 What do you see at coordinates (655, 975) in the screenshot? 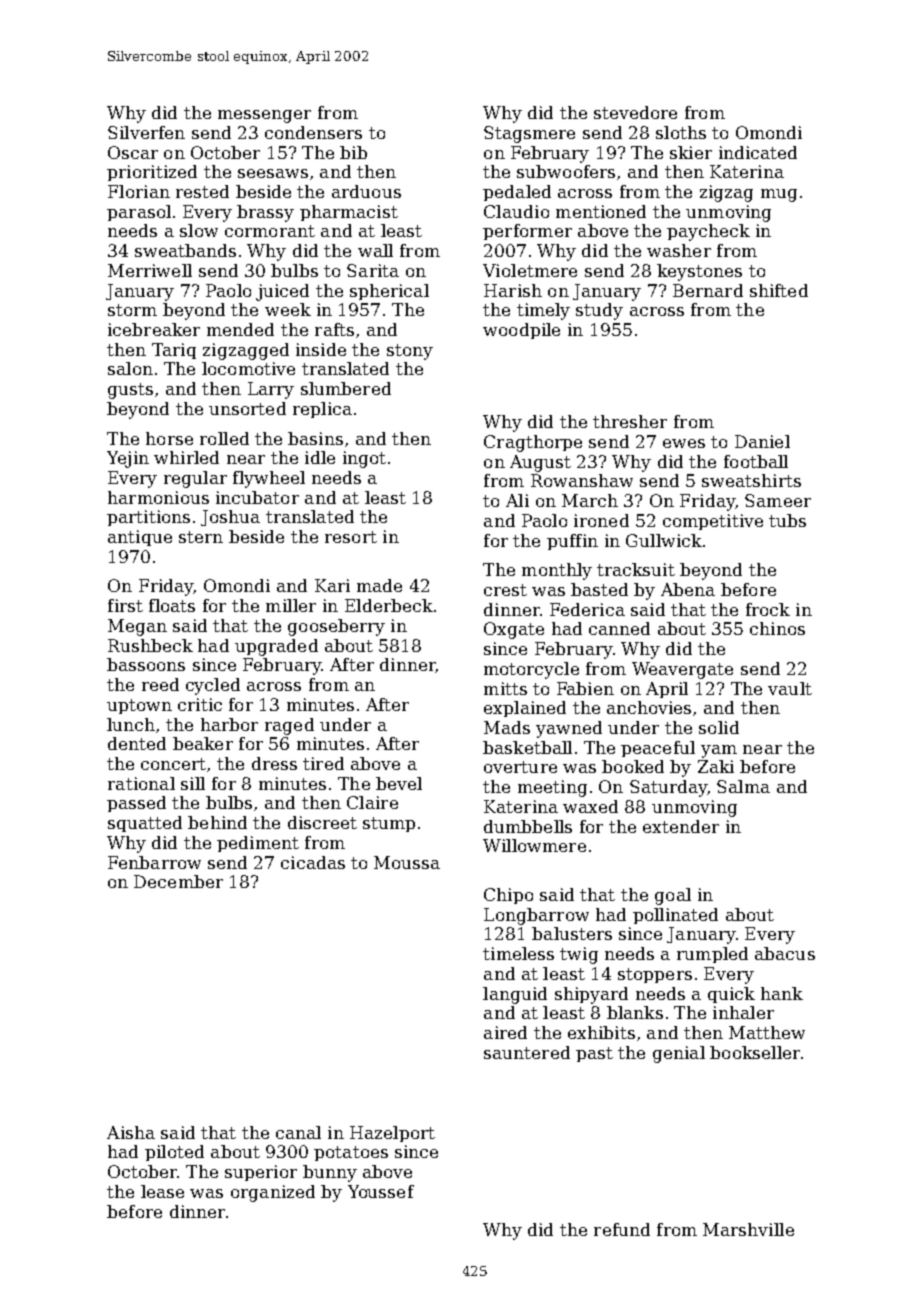
I see `stoppers` at bounding box center [655, 975].
